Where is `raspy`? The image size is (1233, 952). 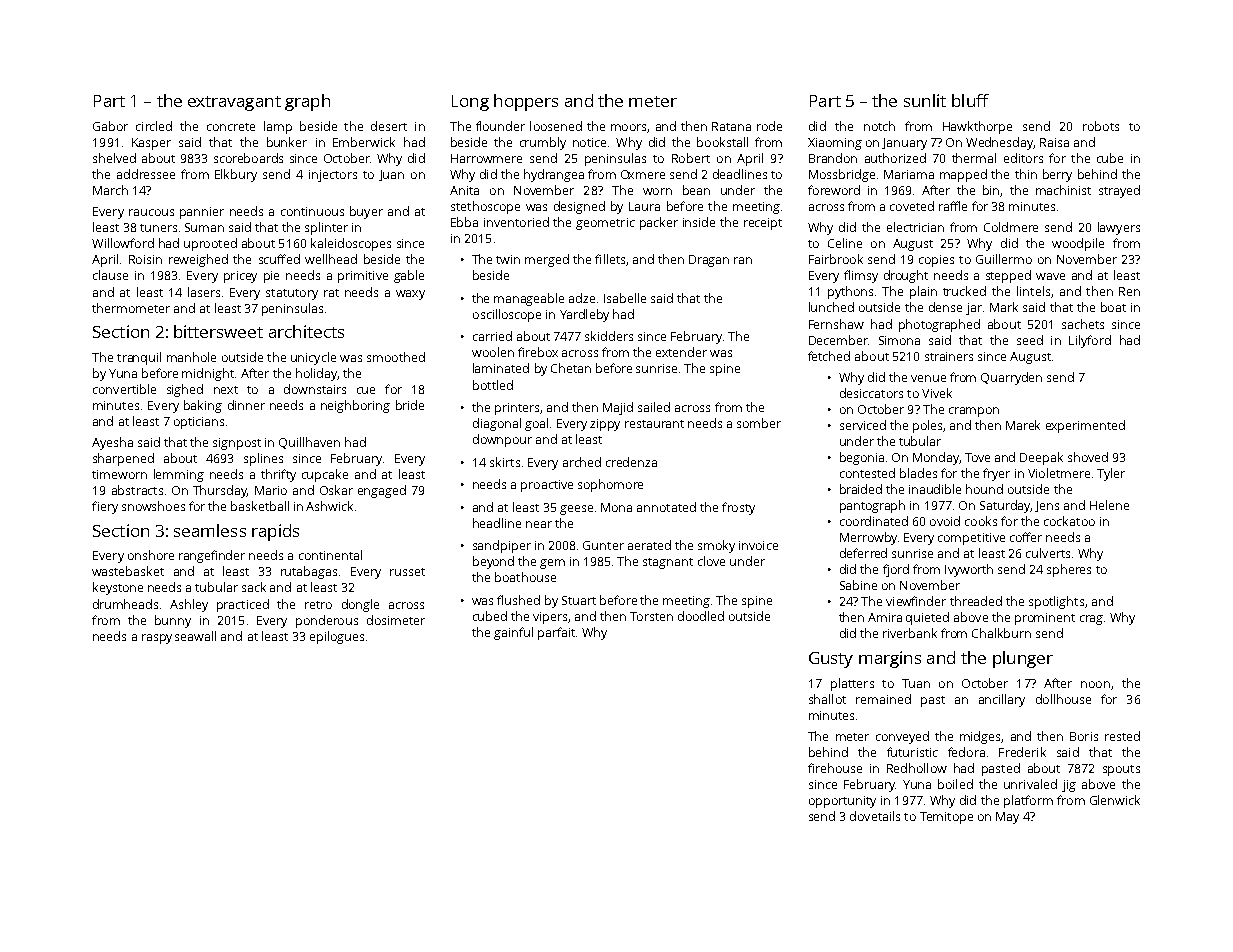
raspy is located at coordinates (157, 639).
